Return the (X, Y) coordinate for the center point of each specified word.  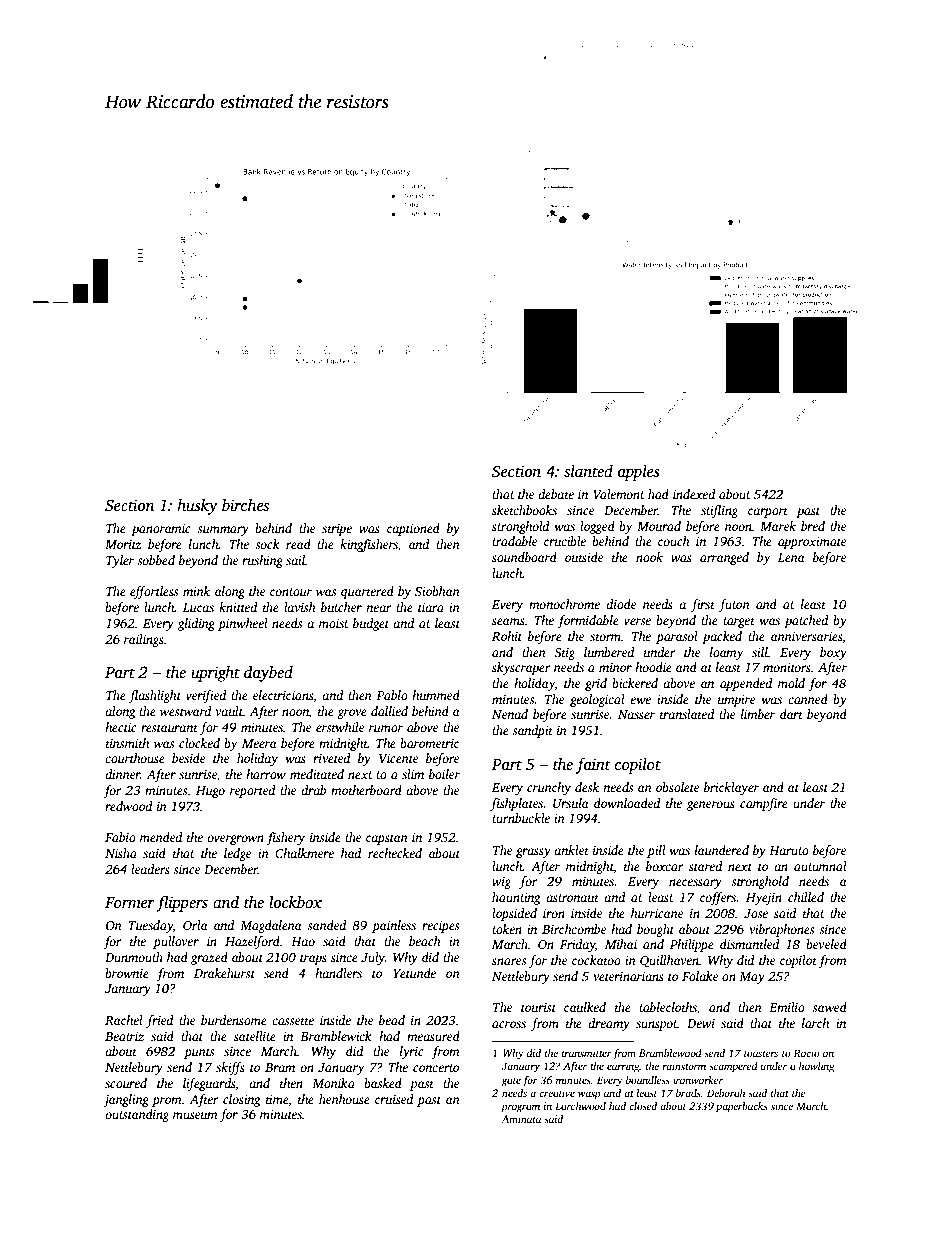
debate (556, 494)
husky (197, 507)
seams (508, 621)
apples (639, 473)
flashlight (155, 696)
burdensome (234, 1020)
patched (806, 621)
